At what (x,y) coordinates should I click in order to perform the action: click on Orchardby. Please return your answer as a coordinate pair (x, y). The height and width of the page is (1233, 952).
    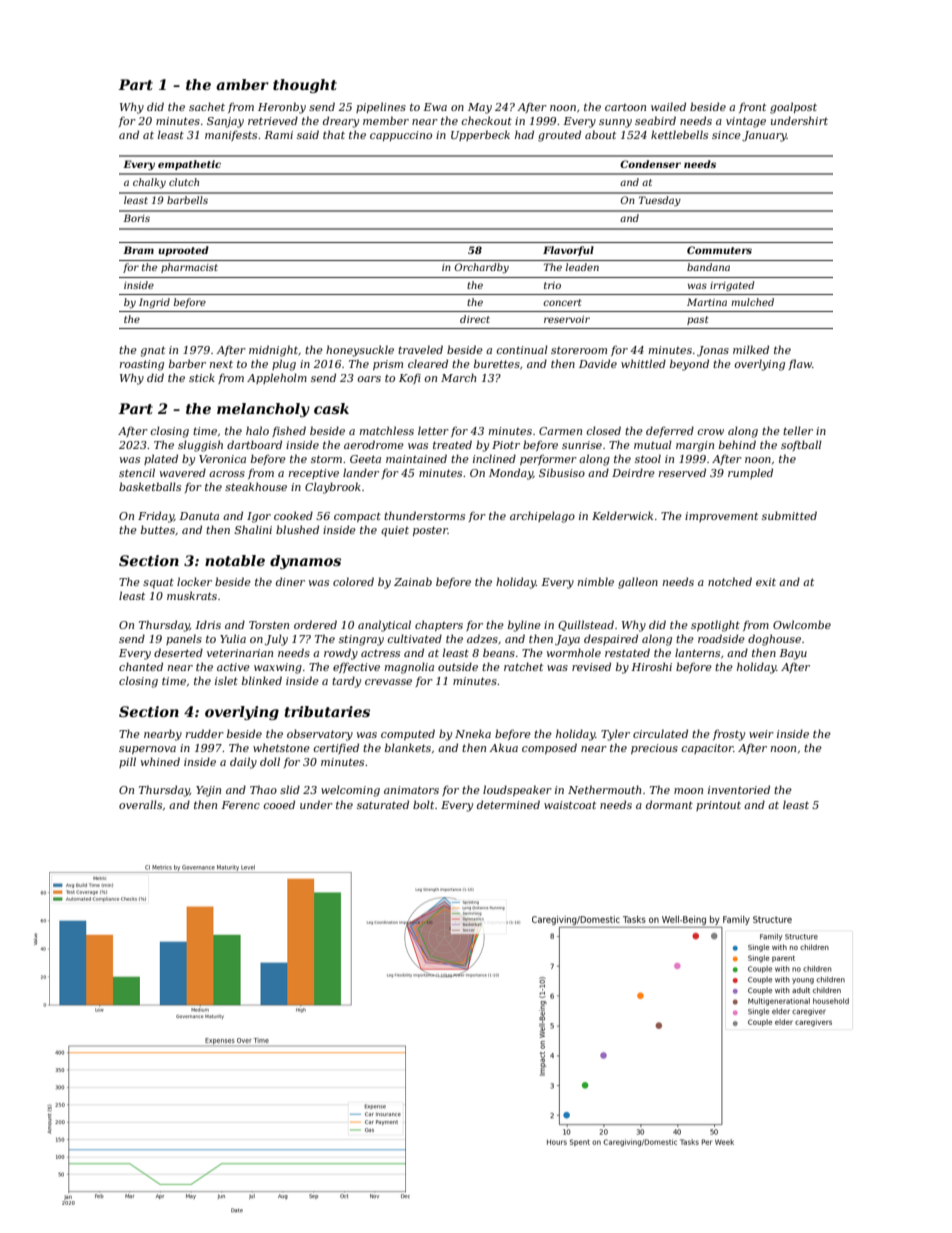
    Looking at the image, I should click on (481, 268).
